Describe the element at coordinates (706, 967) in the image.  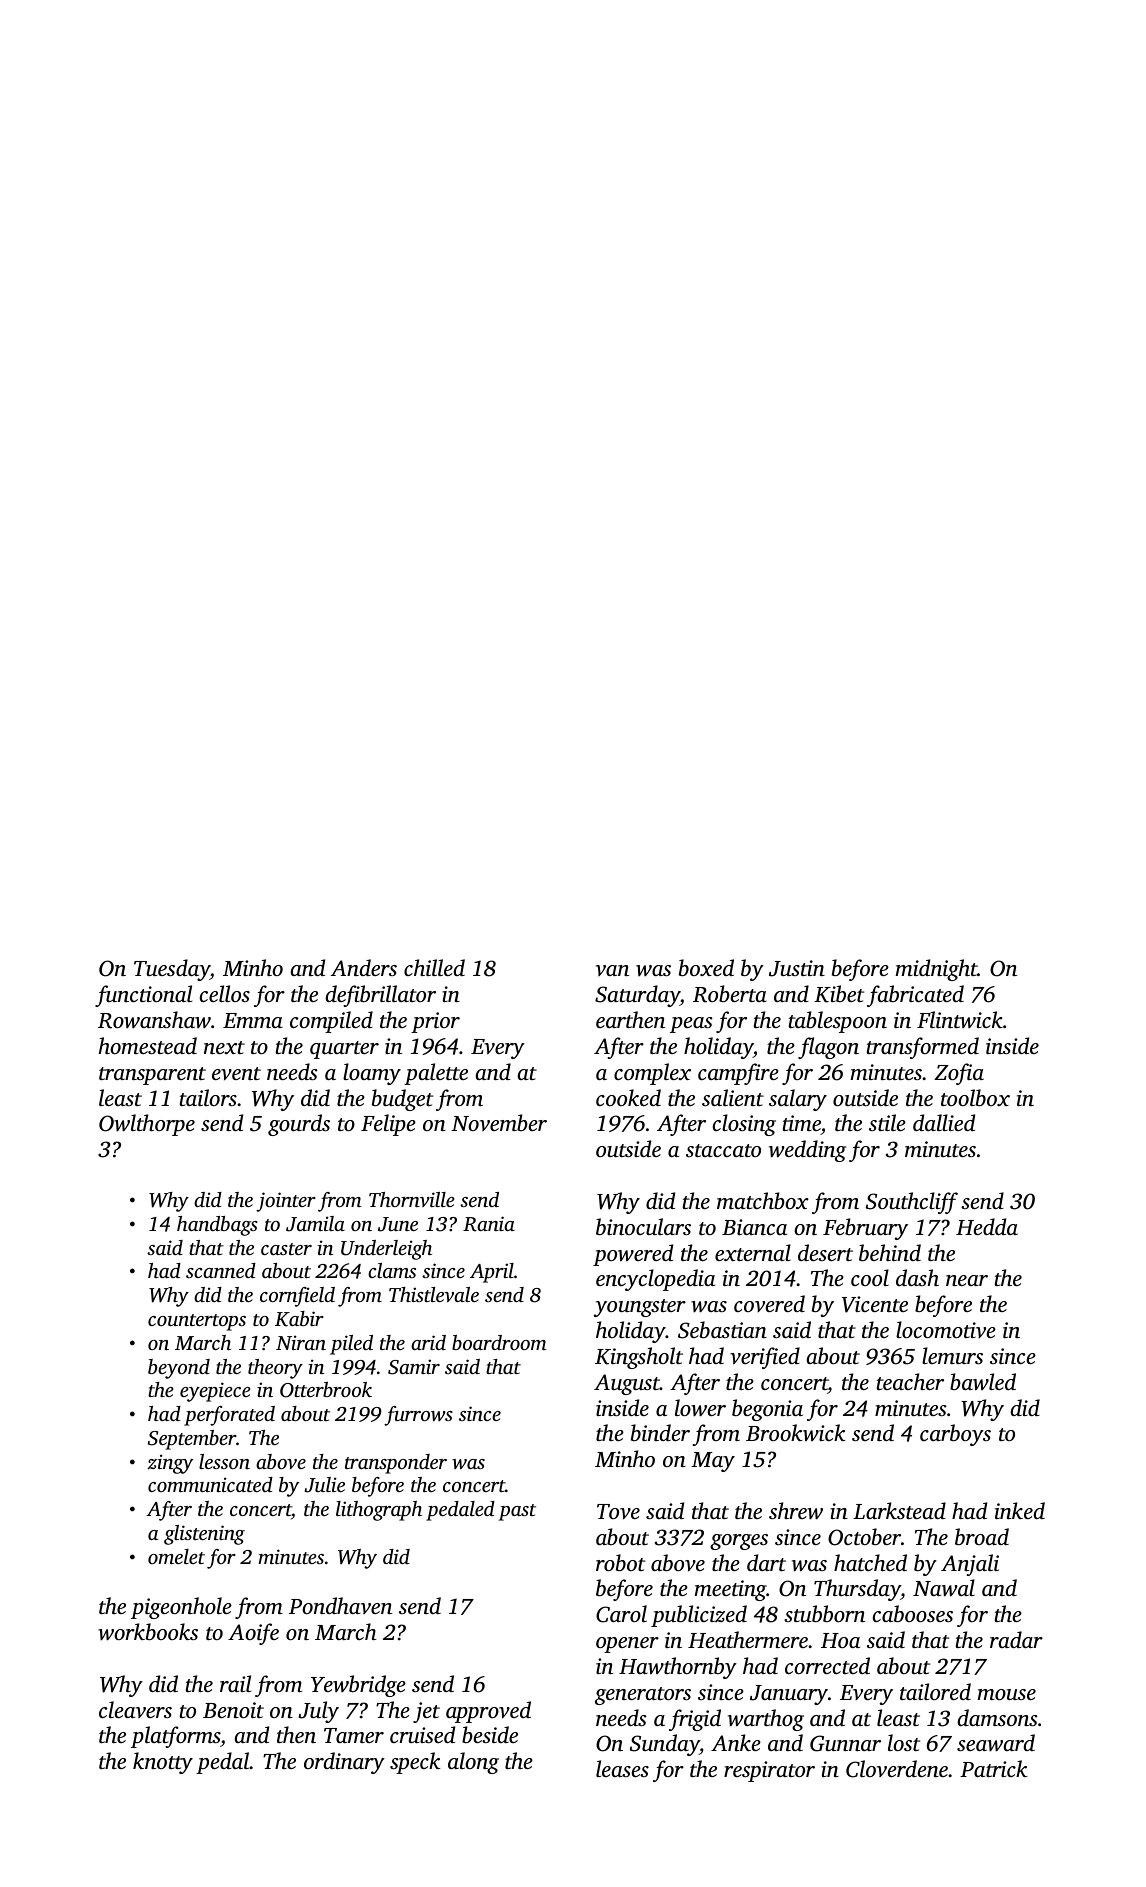
I see `boxed` at that location.
